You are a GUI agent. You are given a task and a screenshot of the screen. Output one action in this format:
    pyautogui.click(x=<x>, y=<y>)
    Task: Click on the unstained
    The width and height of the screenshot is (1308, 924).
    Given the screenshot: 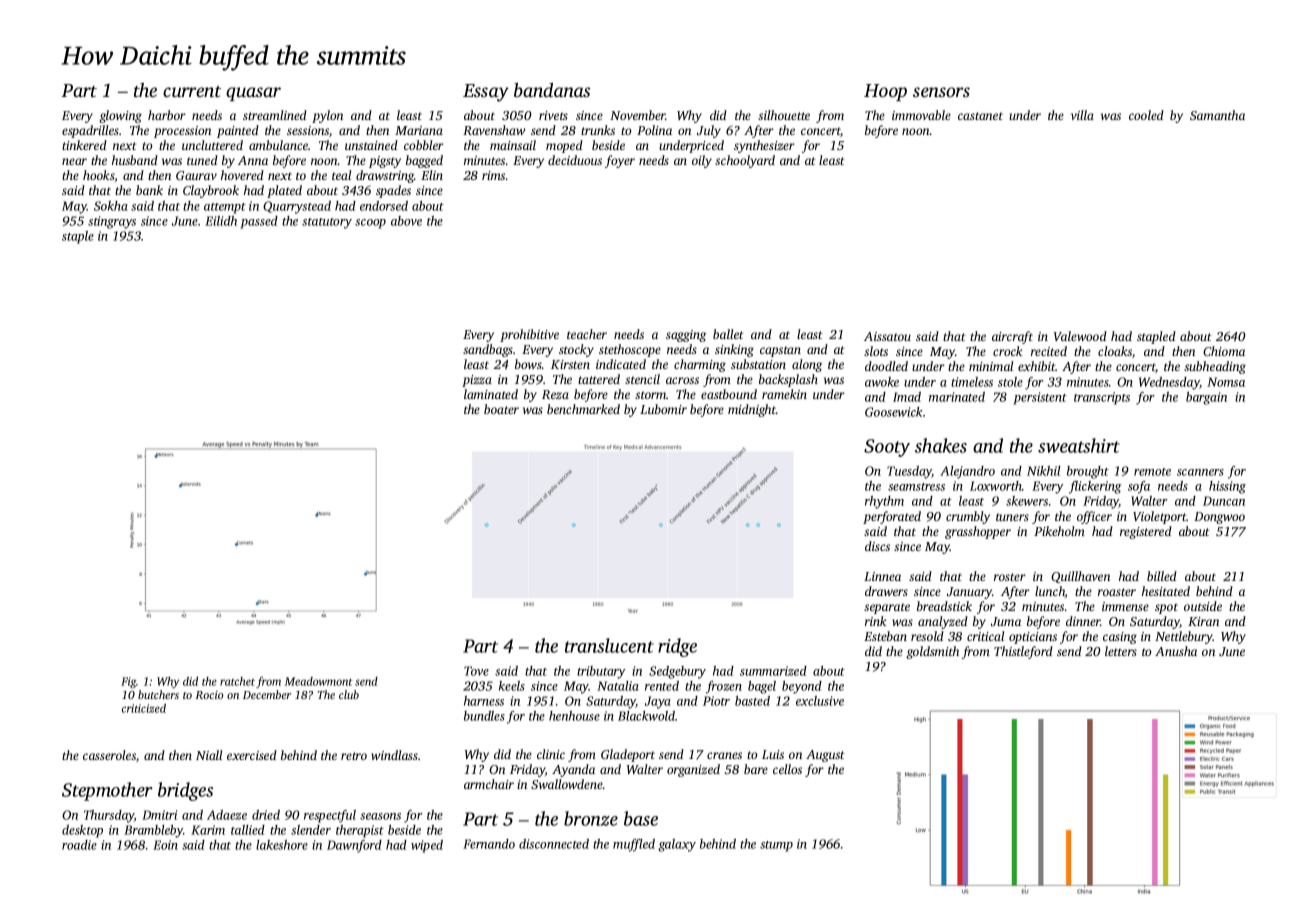 What is the action you would take?
    pyautogui.click(x=371, y=145)
